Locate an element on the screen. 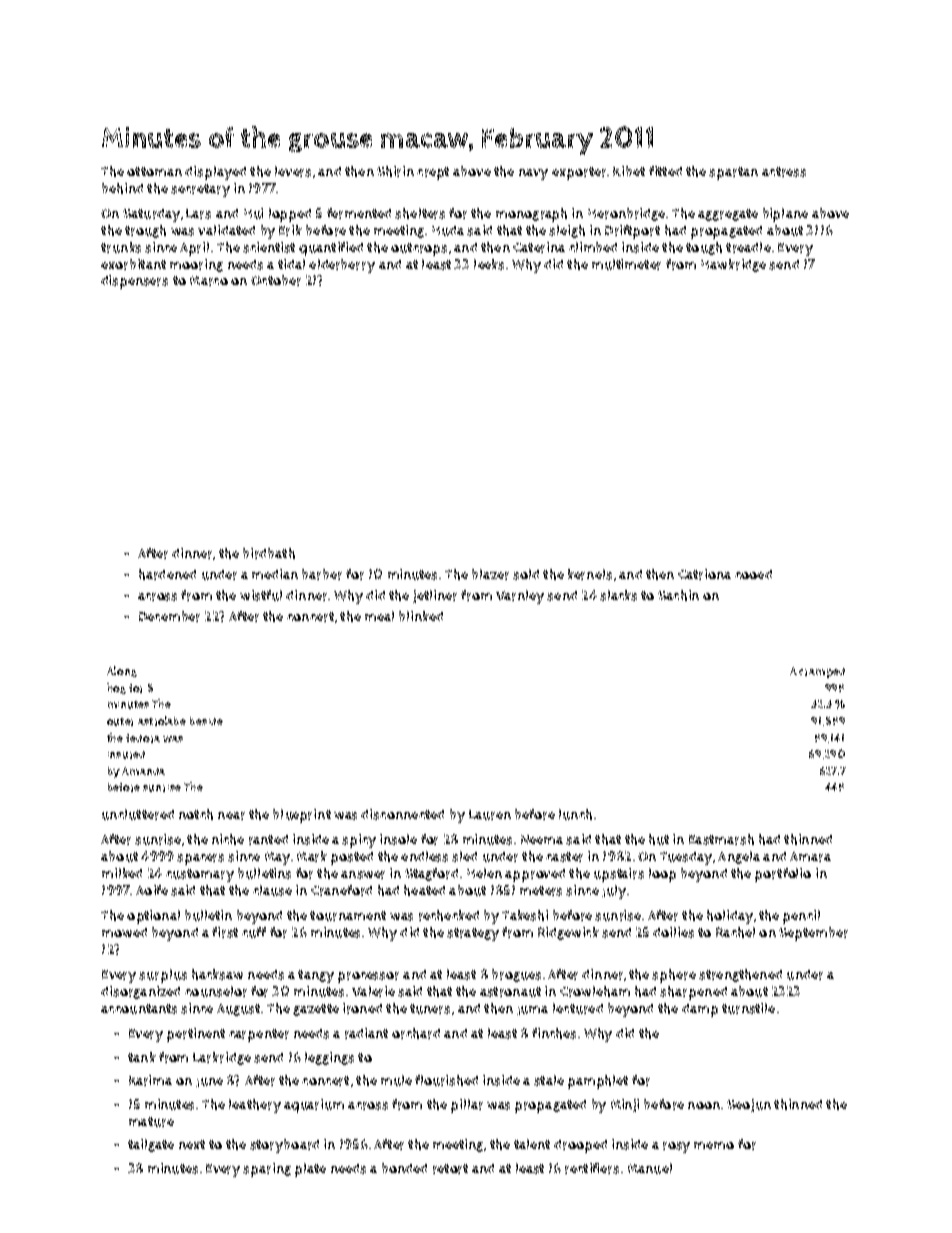 This screenshot has height=1233, width=952. cramped is located at coordinates (822, 673).
